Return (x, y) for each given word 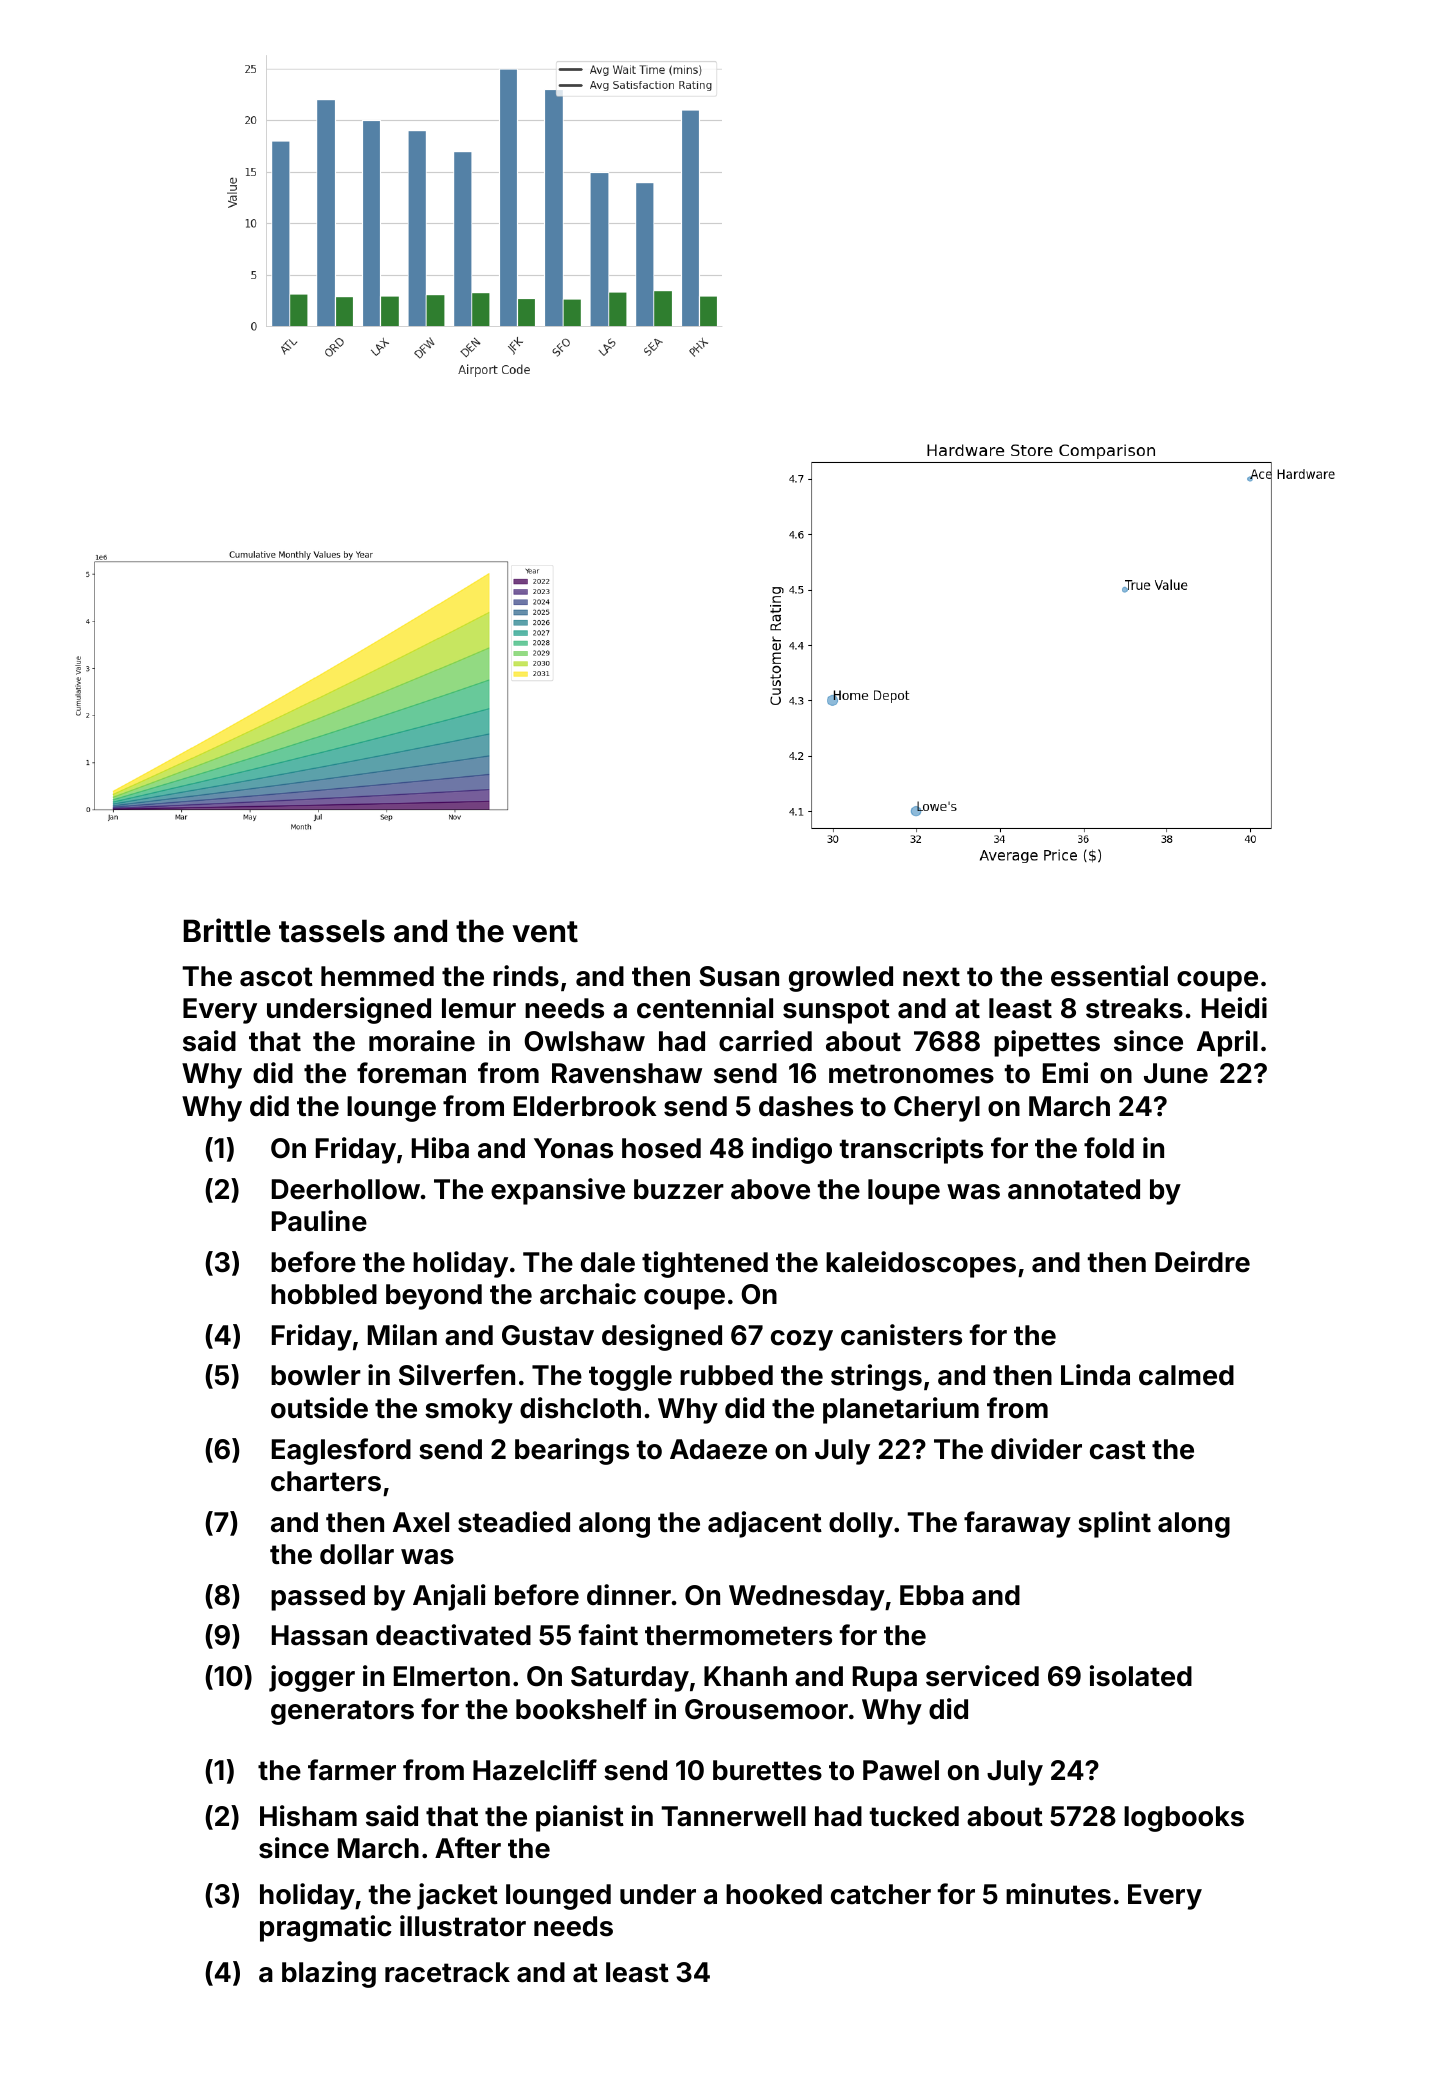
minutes (1058, 1894)
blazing (329, 1974)
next (931, 977)
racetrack (447, 1972)
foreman (411, 1073)
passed (318, 1598)
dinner (629, 1595)
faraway (1017, 1524)
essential (1109, 976)
